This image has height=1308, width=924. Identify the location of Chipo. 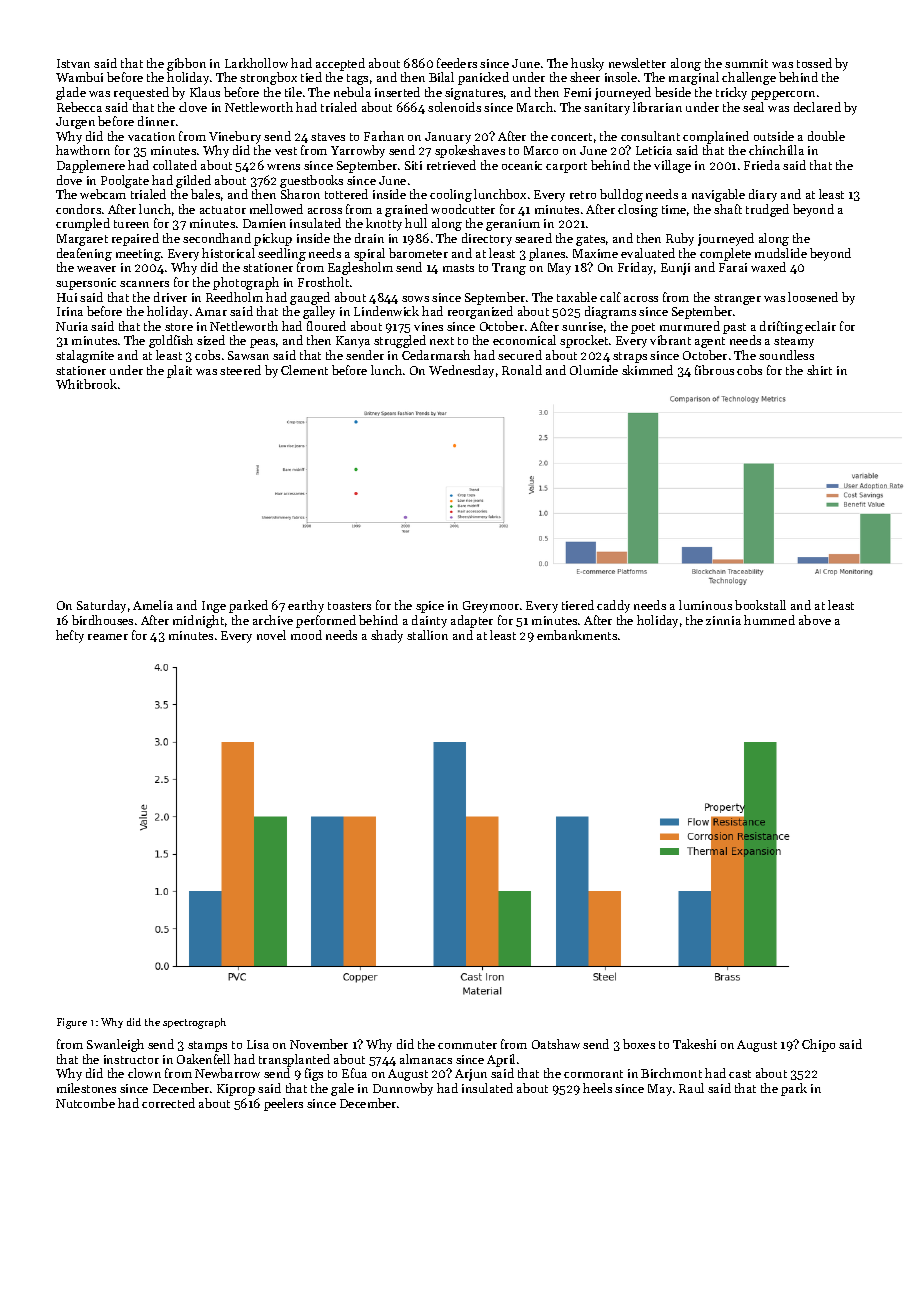
(818, 1045).
